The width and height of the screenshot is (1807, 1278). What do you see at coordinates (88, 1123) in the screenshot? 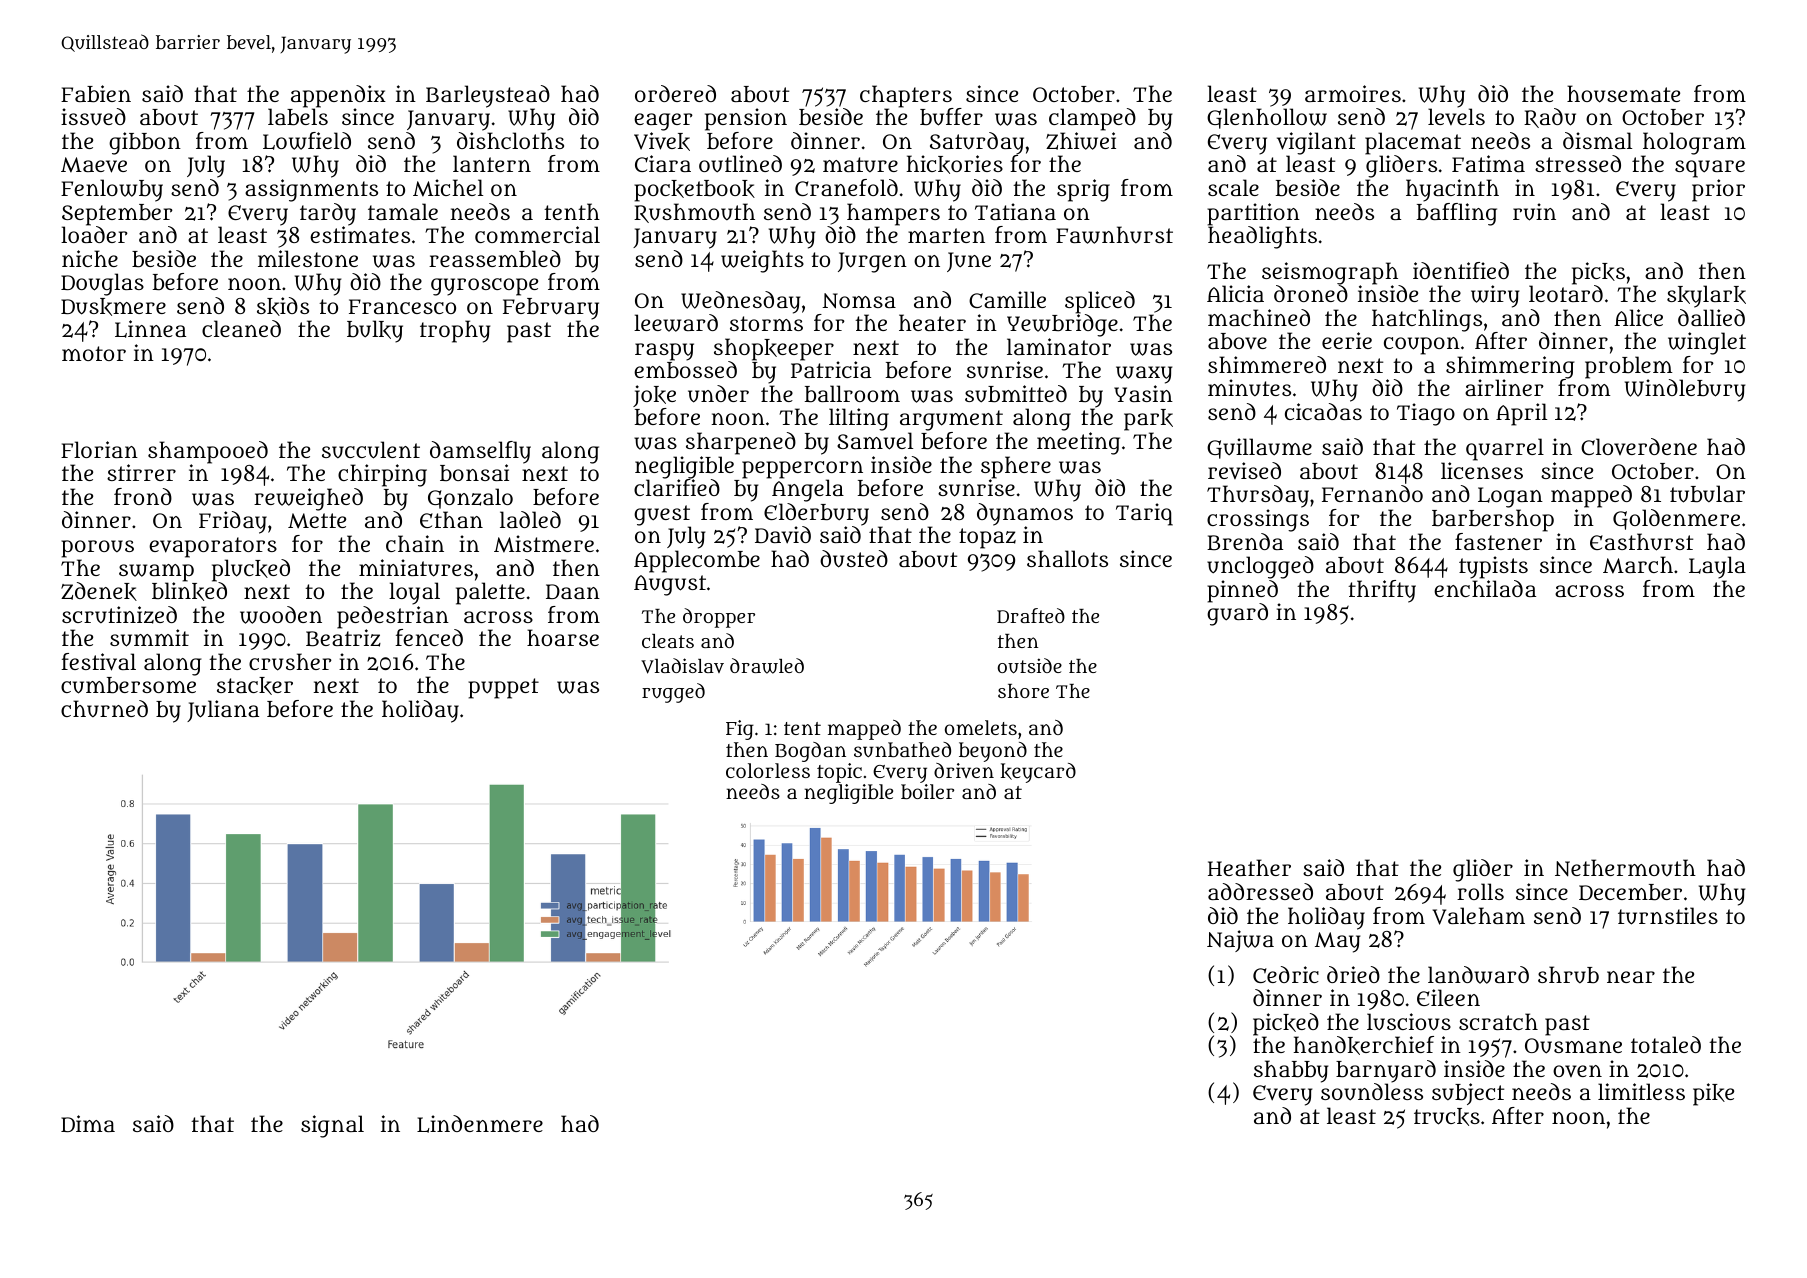
I see `Dima` at bounding box center [88, 1123].
